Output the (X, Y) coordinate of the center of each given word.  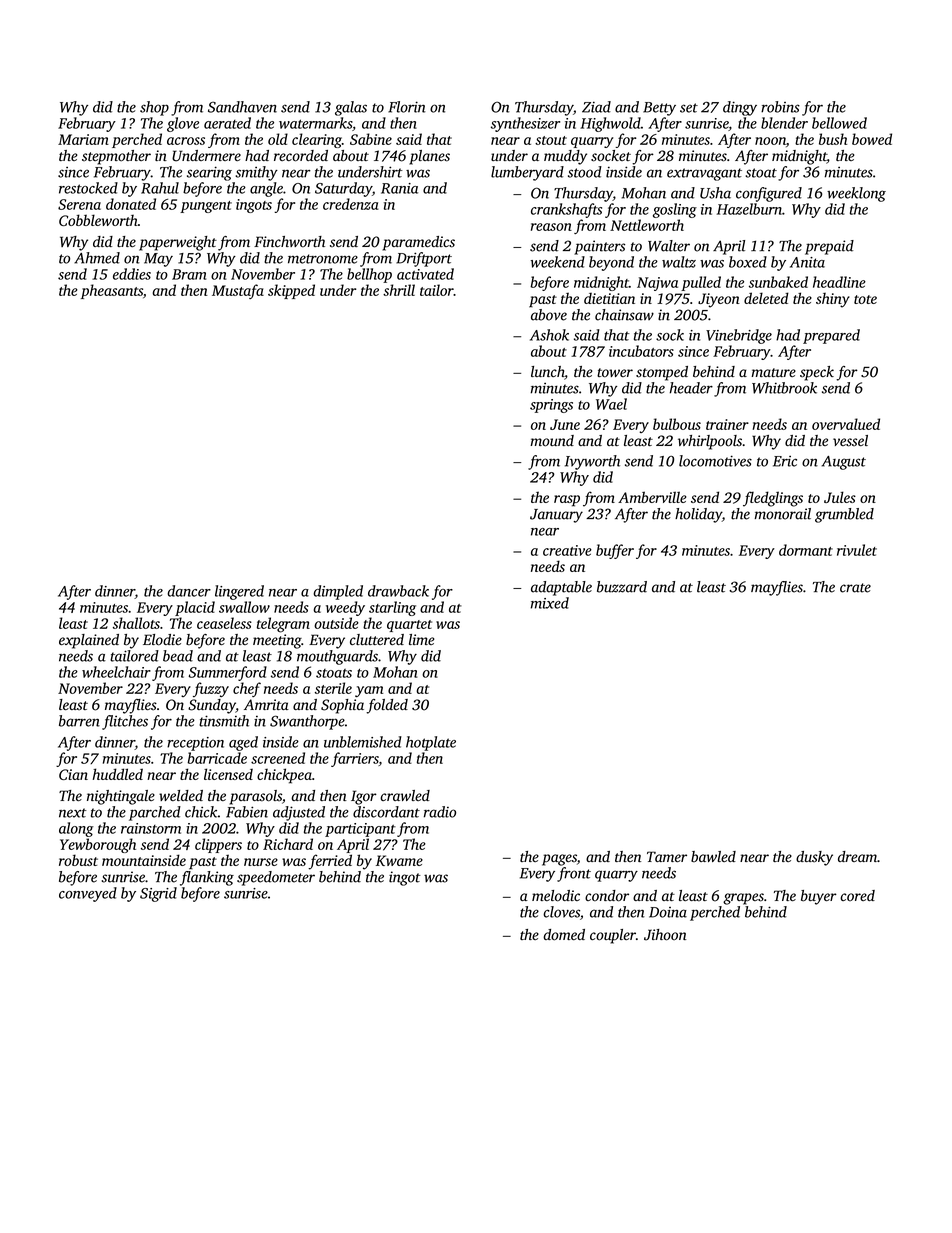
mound (552, 441)
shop (154, 108)
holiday (698, 515)
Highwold (610, 124)
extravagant (704, 174)
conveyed (88, 894)
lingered (239, 592)
